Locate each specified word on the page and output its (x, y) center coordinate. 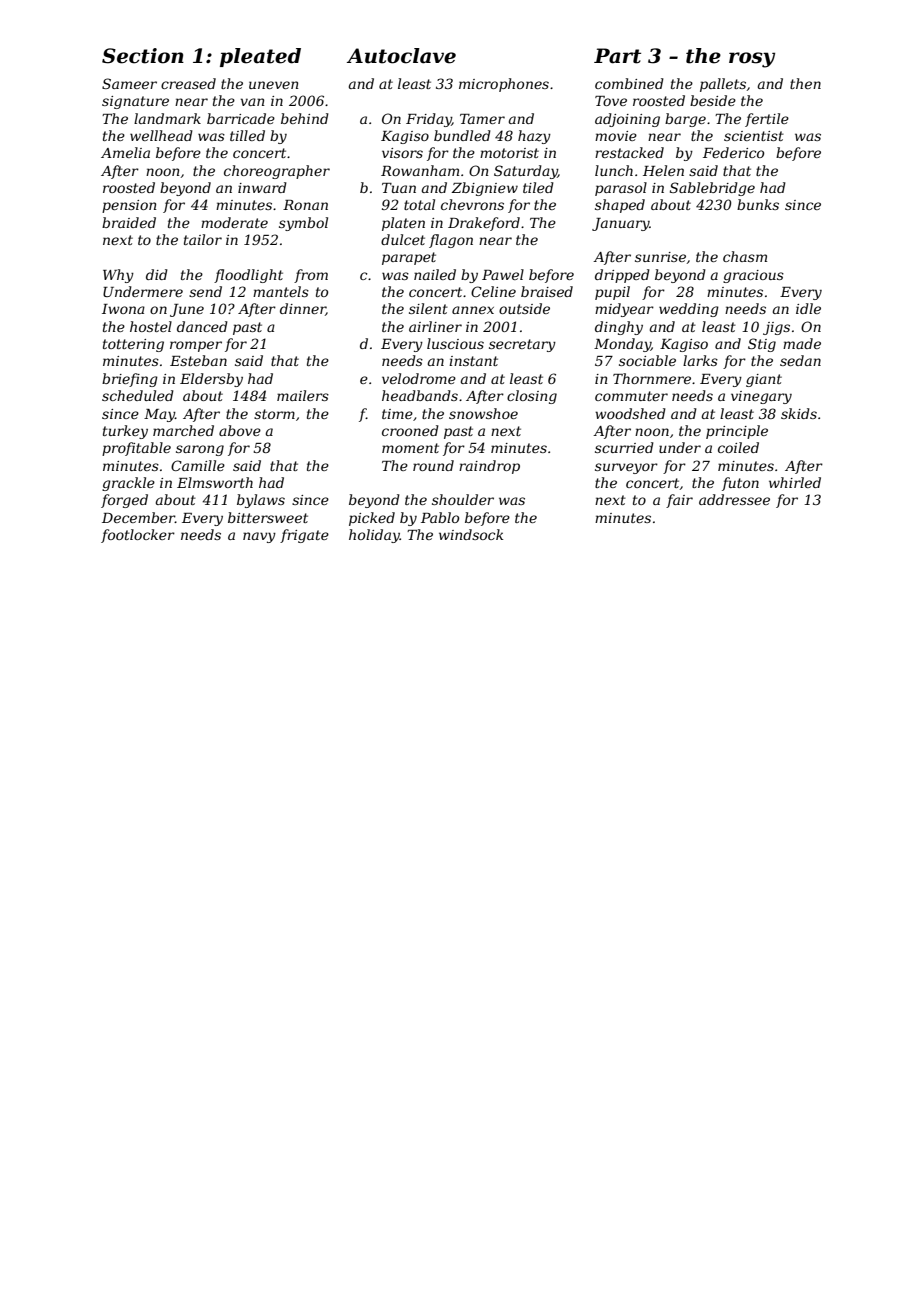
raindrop (489, 467)
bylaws (261, 501)
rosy (752, 60)
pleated (260, 57)
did (157, 274)
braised (547, 291)
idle (808, 308)
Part (617, 56)
